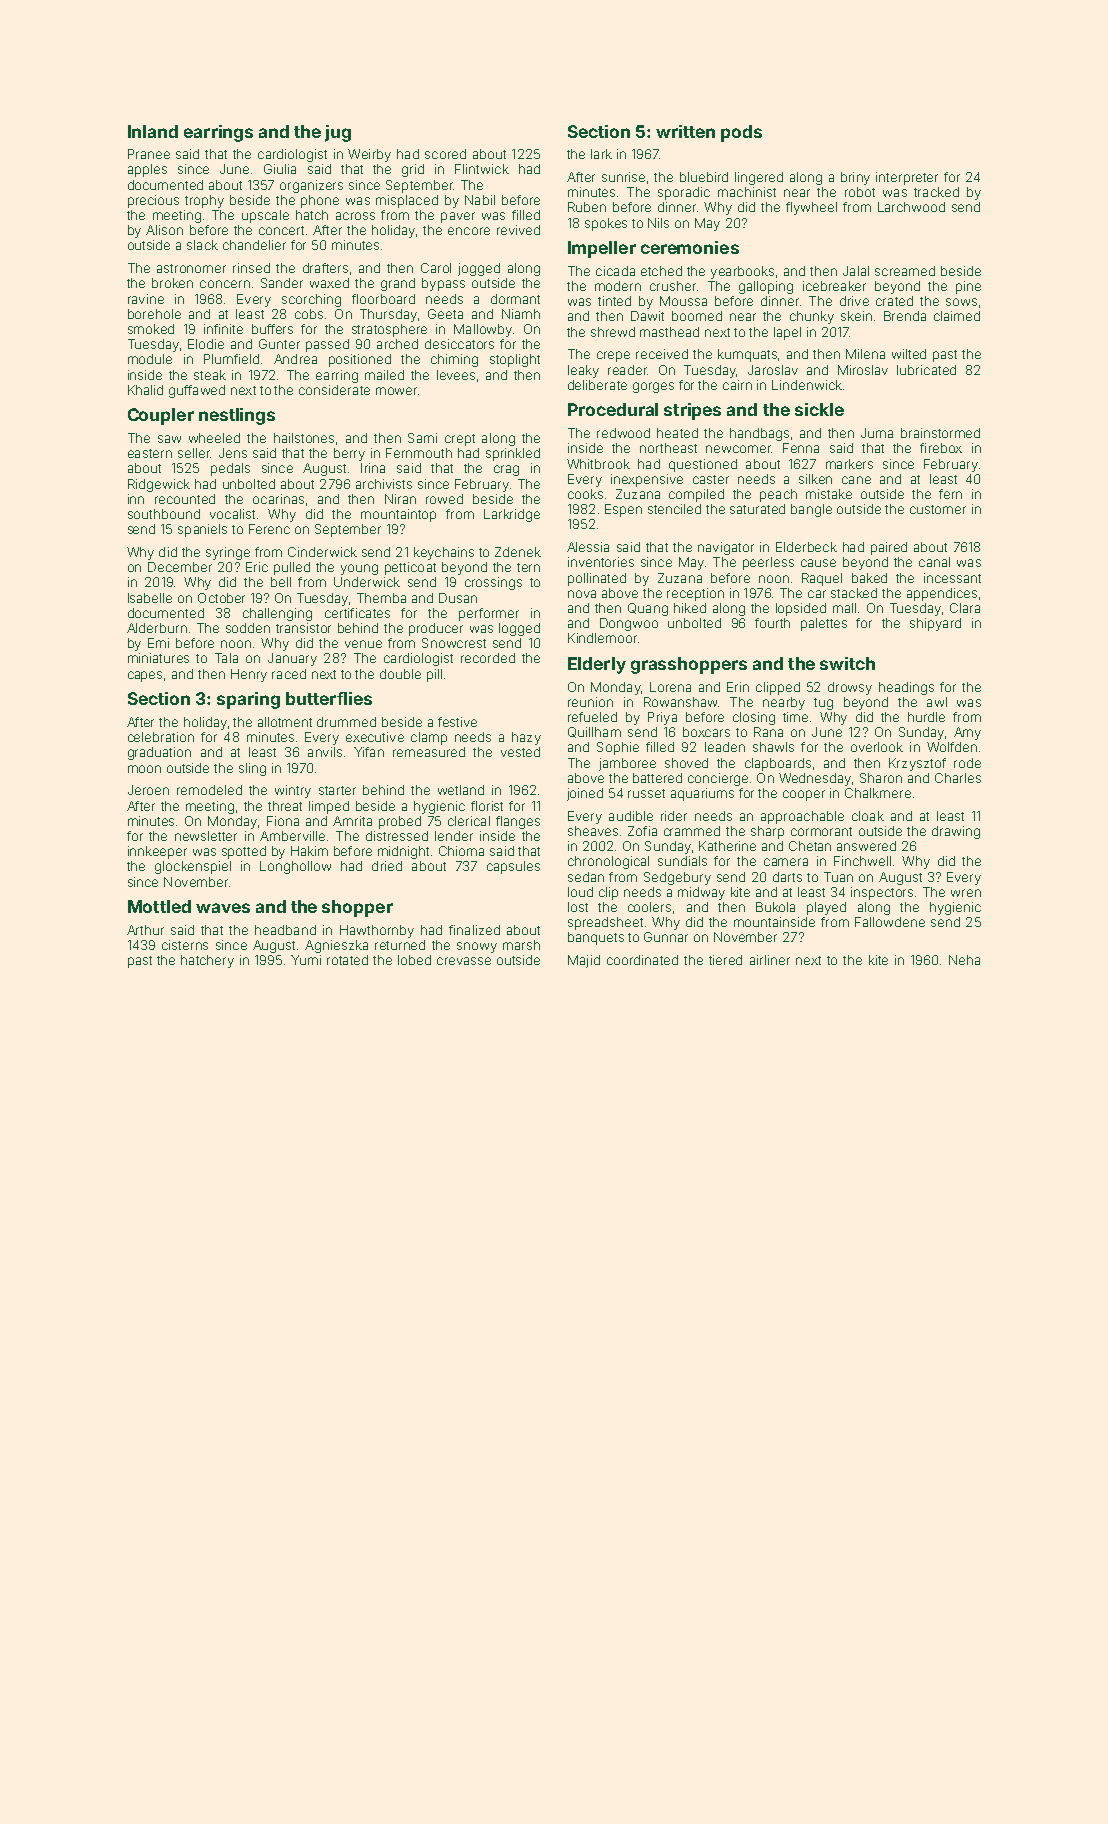 This screenshot has height=1824, width=1108. What do you see at coordinates (907, 178) in the screenshot?
I see `interpreter` at bounding box center [907, 178].
